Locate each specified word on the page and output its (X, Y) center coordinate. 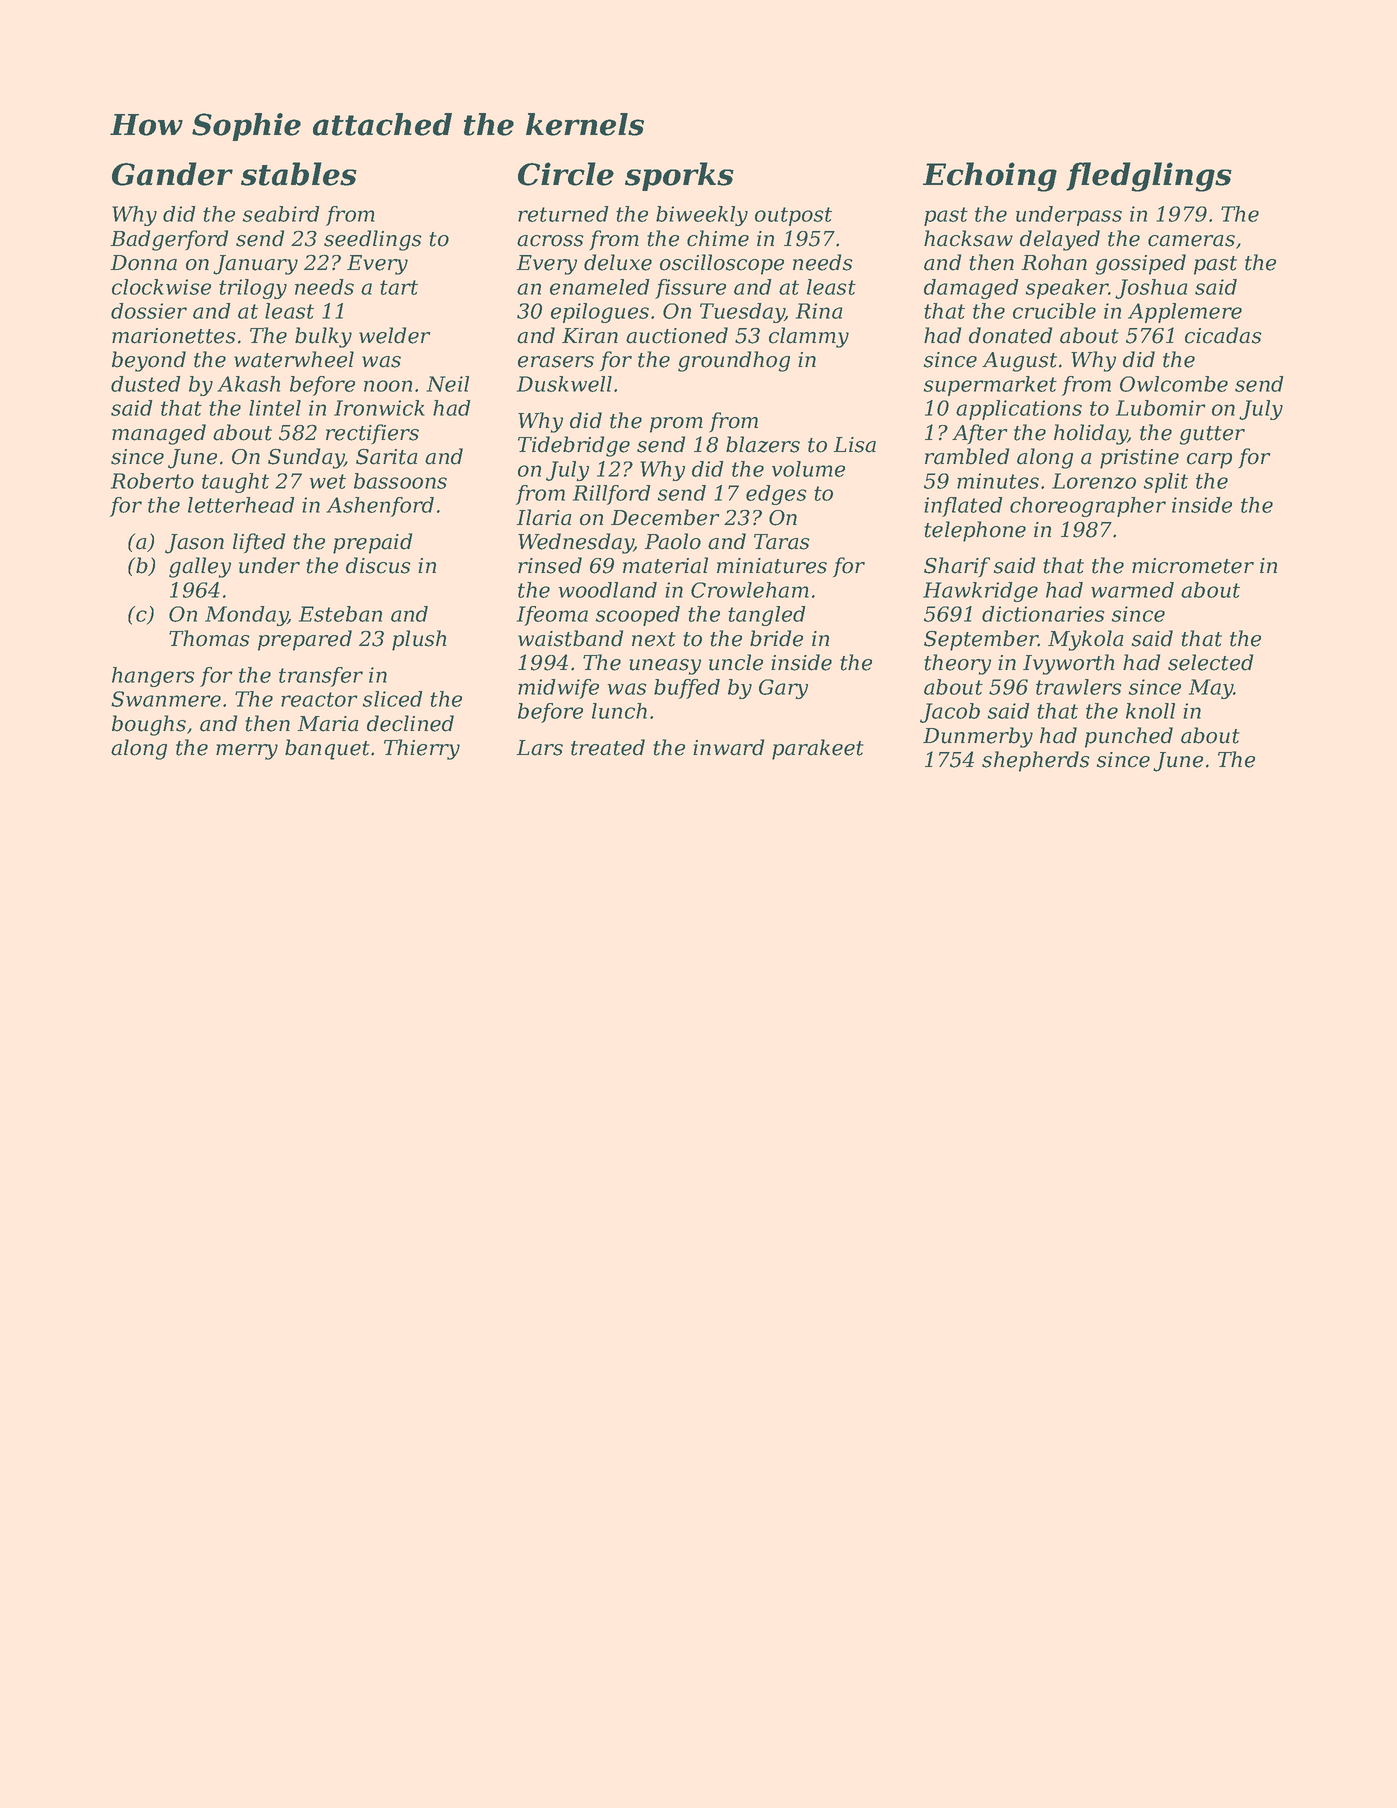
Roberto (152, 481)
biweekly (702, 216)
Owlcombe (1174, 384)
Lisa (854, 445)
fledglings (1149, 177)
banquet (327, 749)
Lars (539, 748)
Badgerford (169, 240)
